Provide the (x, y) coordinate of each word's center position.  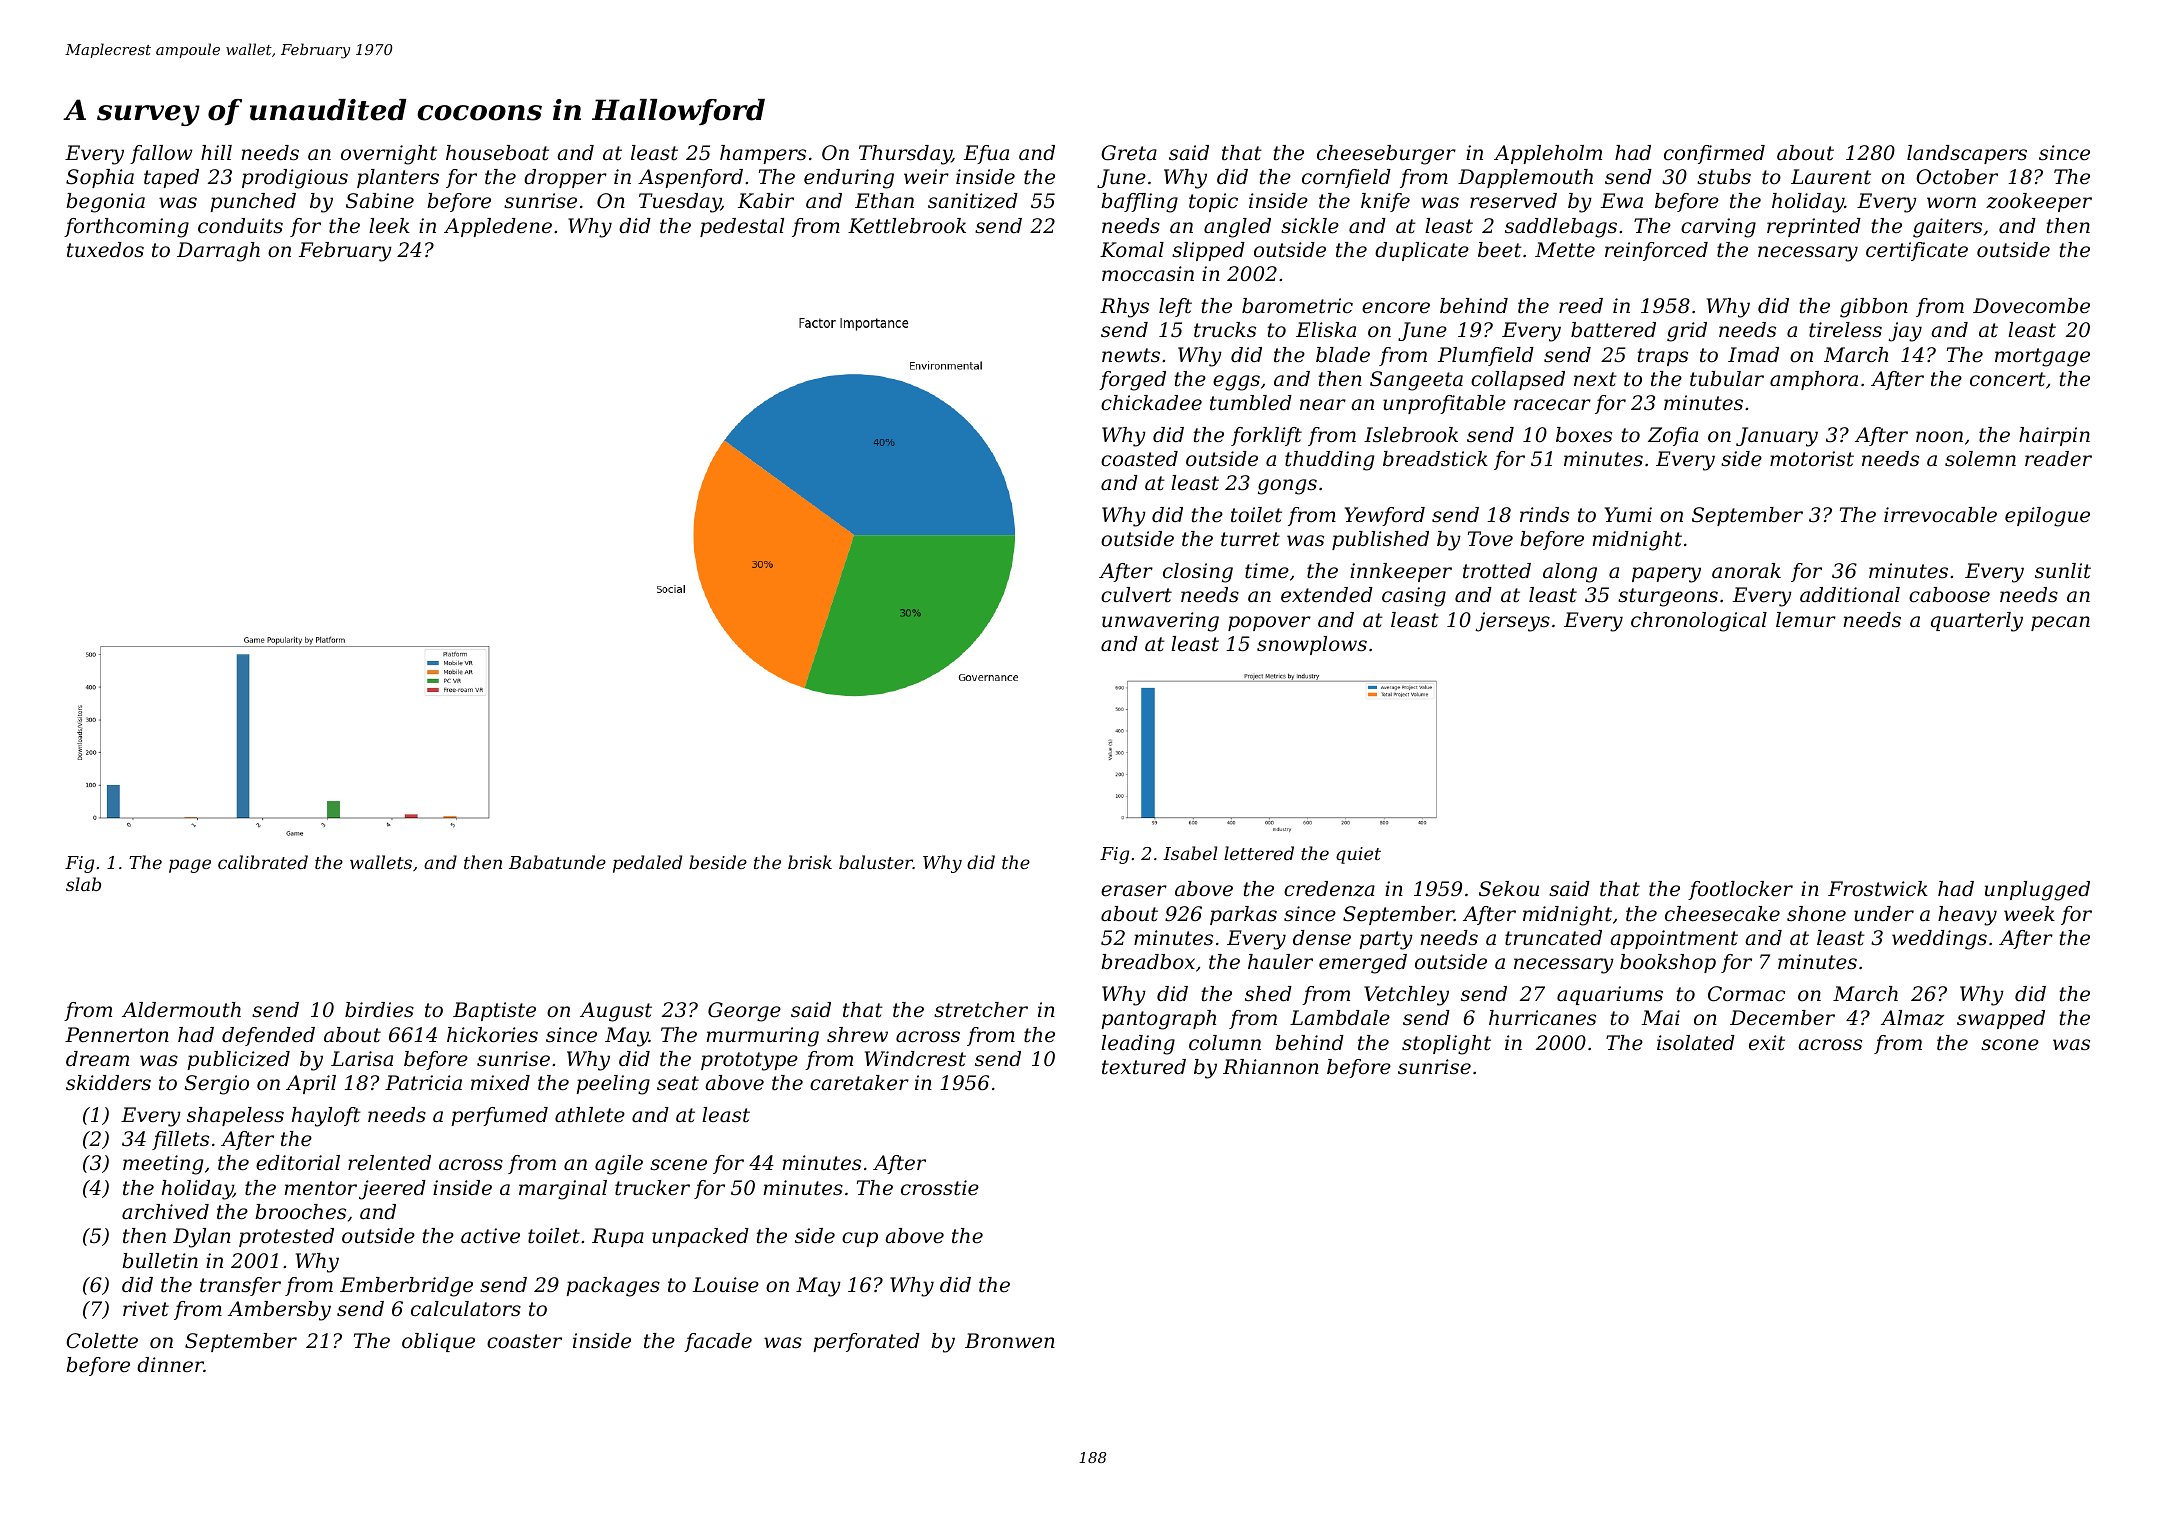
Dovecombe (2031, 306)
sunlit (2063, 571)
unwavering (1160, 622)
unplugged (2037, 891)
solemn (1980, 459)
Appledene (498, 227)
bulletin (160, 1261)
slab (83, 884)
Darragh (218, 252)
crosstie (940, 1188)
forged (1132, 381)
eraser (1134, 891)
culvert (1136, 595)
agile (619, 1165)
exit (1767, 1043)
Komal (1132, 250)
